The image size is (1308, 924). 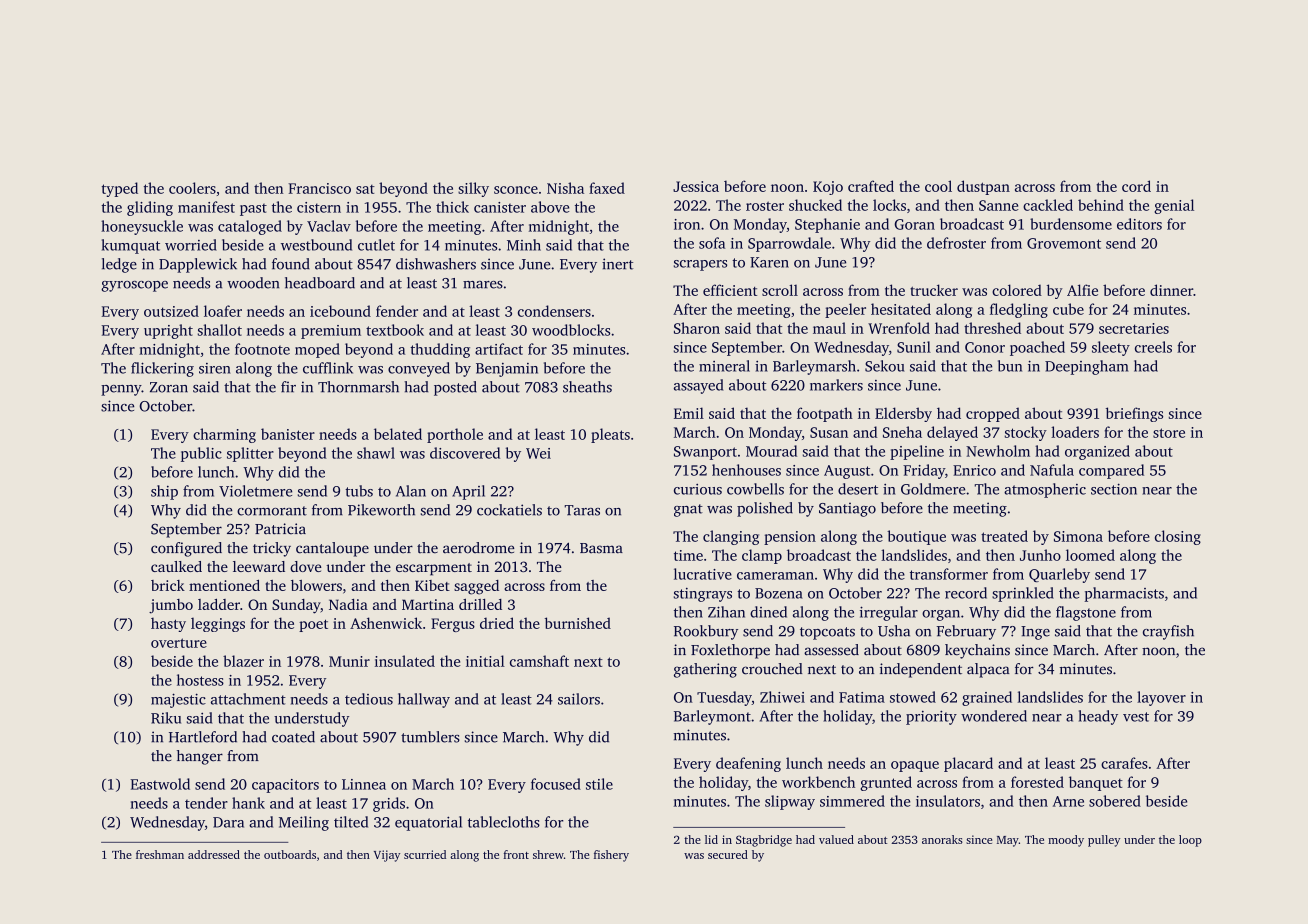 What do you see at coordinates (579, 699) in the screenshot?
I see `sailors` at bounding box center [579, 699].
